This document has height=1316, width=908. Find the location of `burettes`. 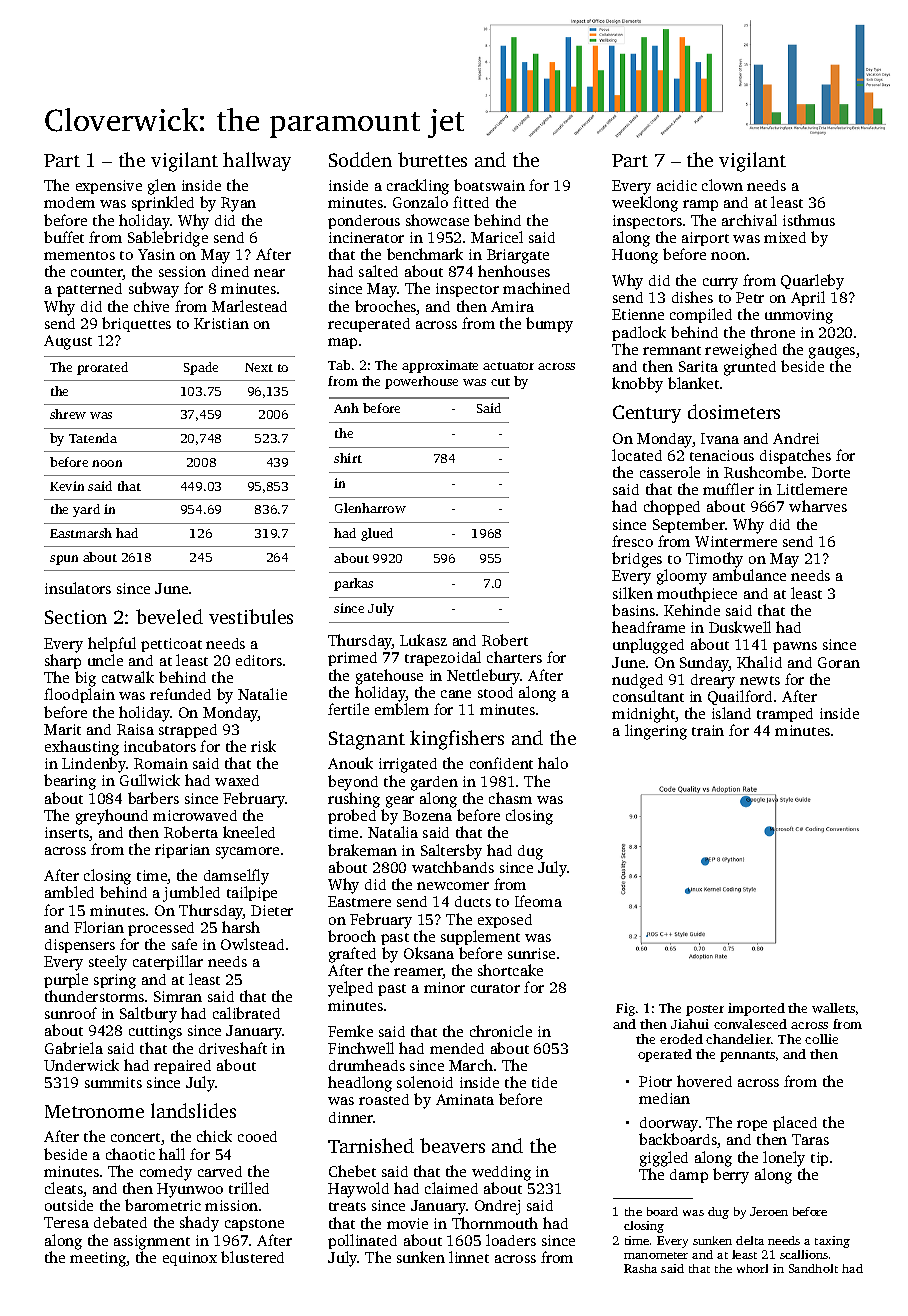

burettes is located at coordinates (432, 159).
